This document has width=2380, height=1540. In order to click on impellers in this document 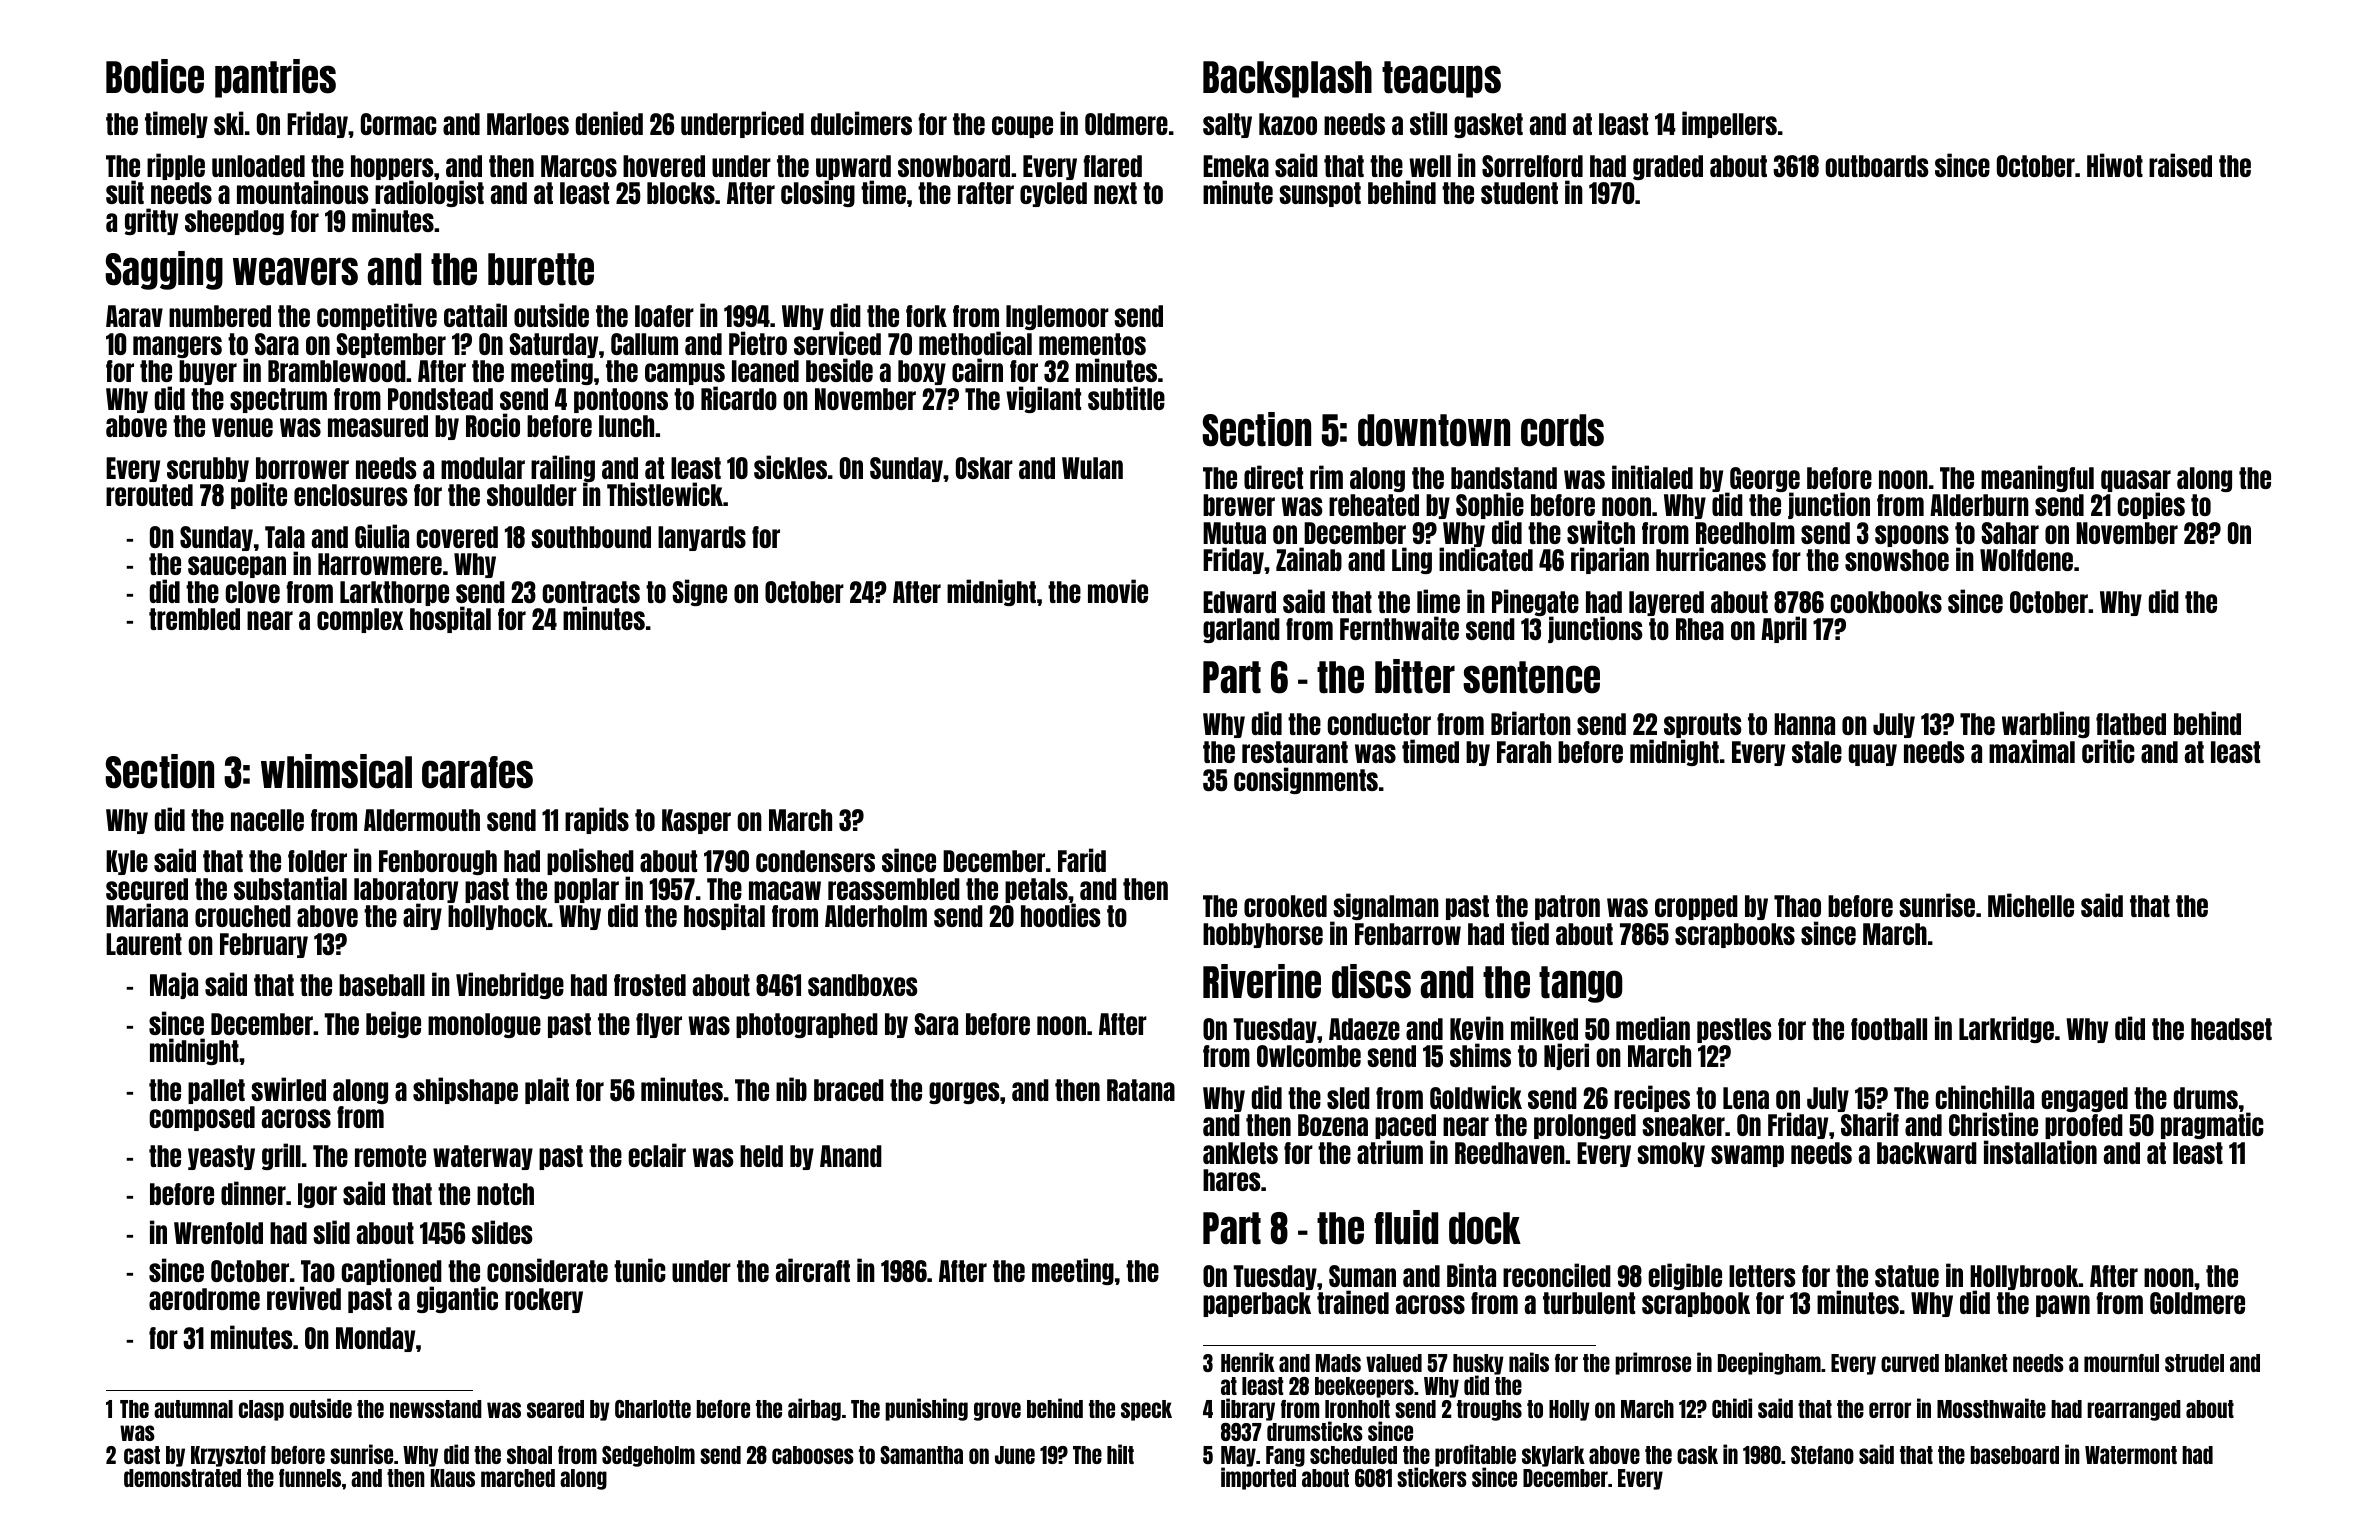, I will do `click(1729, 124)`.
